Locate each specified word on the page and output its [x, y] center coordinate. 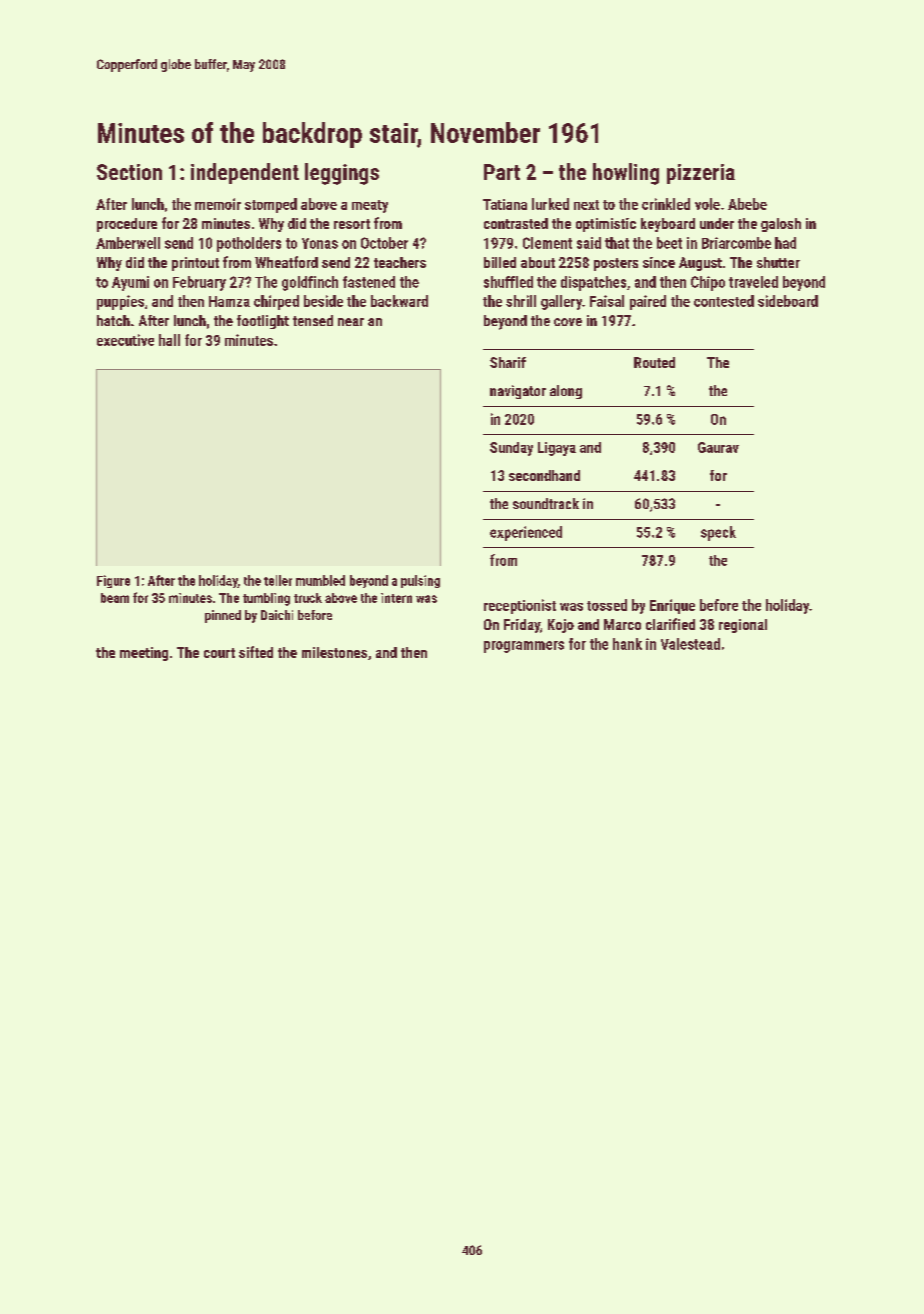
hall [169, 340]
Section [129, 172]
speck [718, 533]
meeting [144, 654]
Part [502, 172]
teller [278, 580]
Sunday [511, 449]
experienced [526, 533]
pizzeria [701, 174]
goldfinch [310, 283]
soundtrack [546, 503]
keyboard [668, 225]
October [384, 243]
